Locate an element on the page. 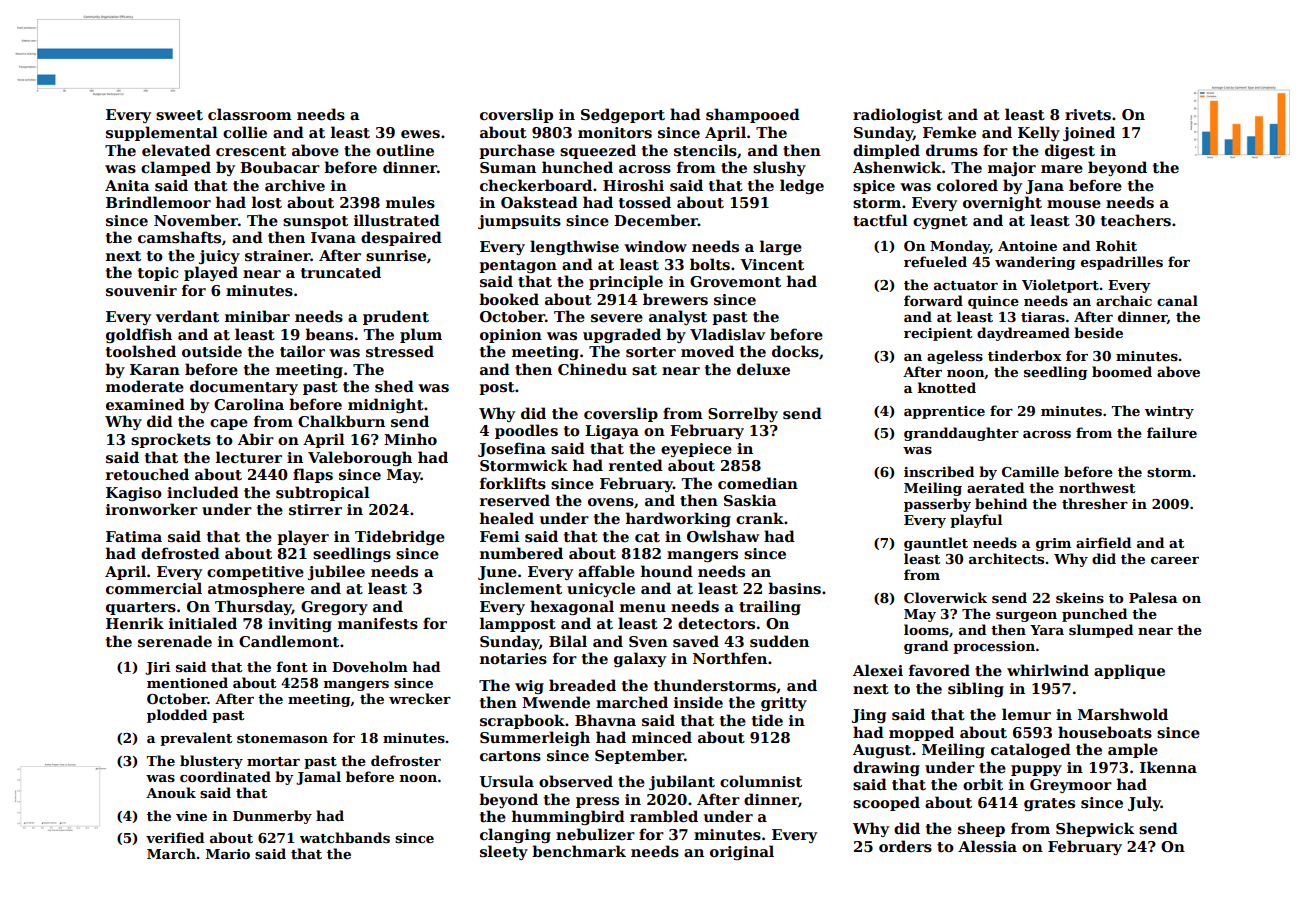 The image size is (1308, 924). quarters is located at coordinates (141, 608).
